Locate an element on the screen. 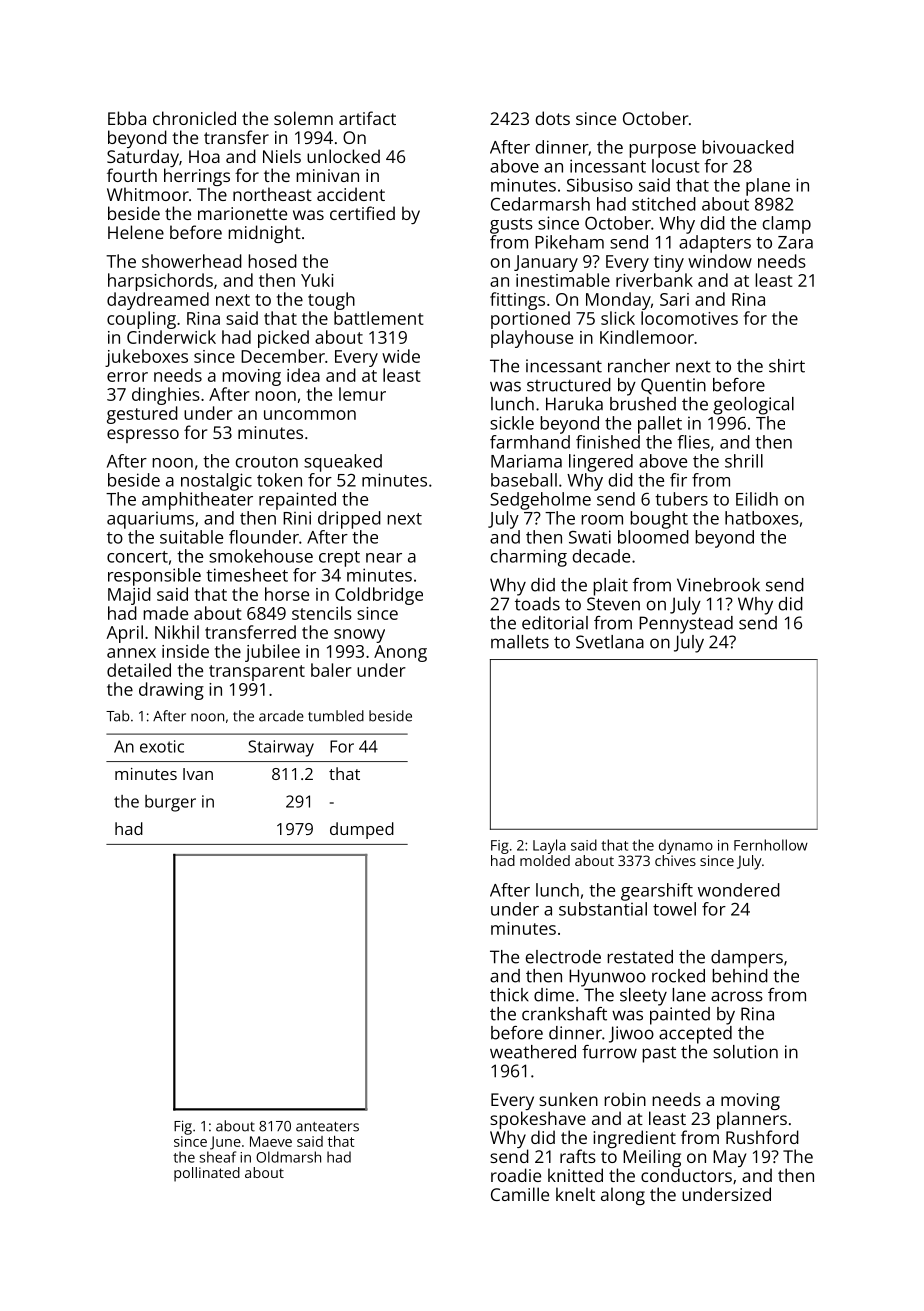  shrill is located at coordinates (744, 461).
